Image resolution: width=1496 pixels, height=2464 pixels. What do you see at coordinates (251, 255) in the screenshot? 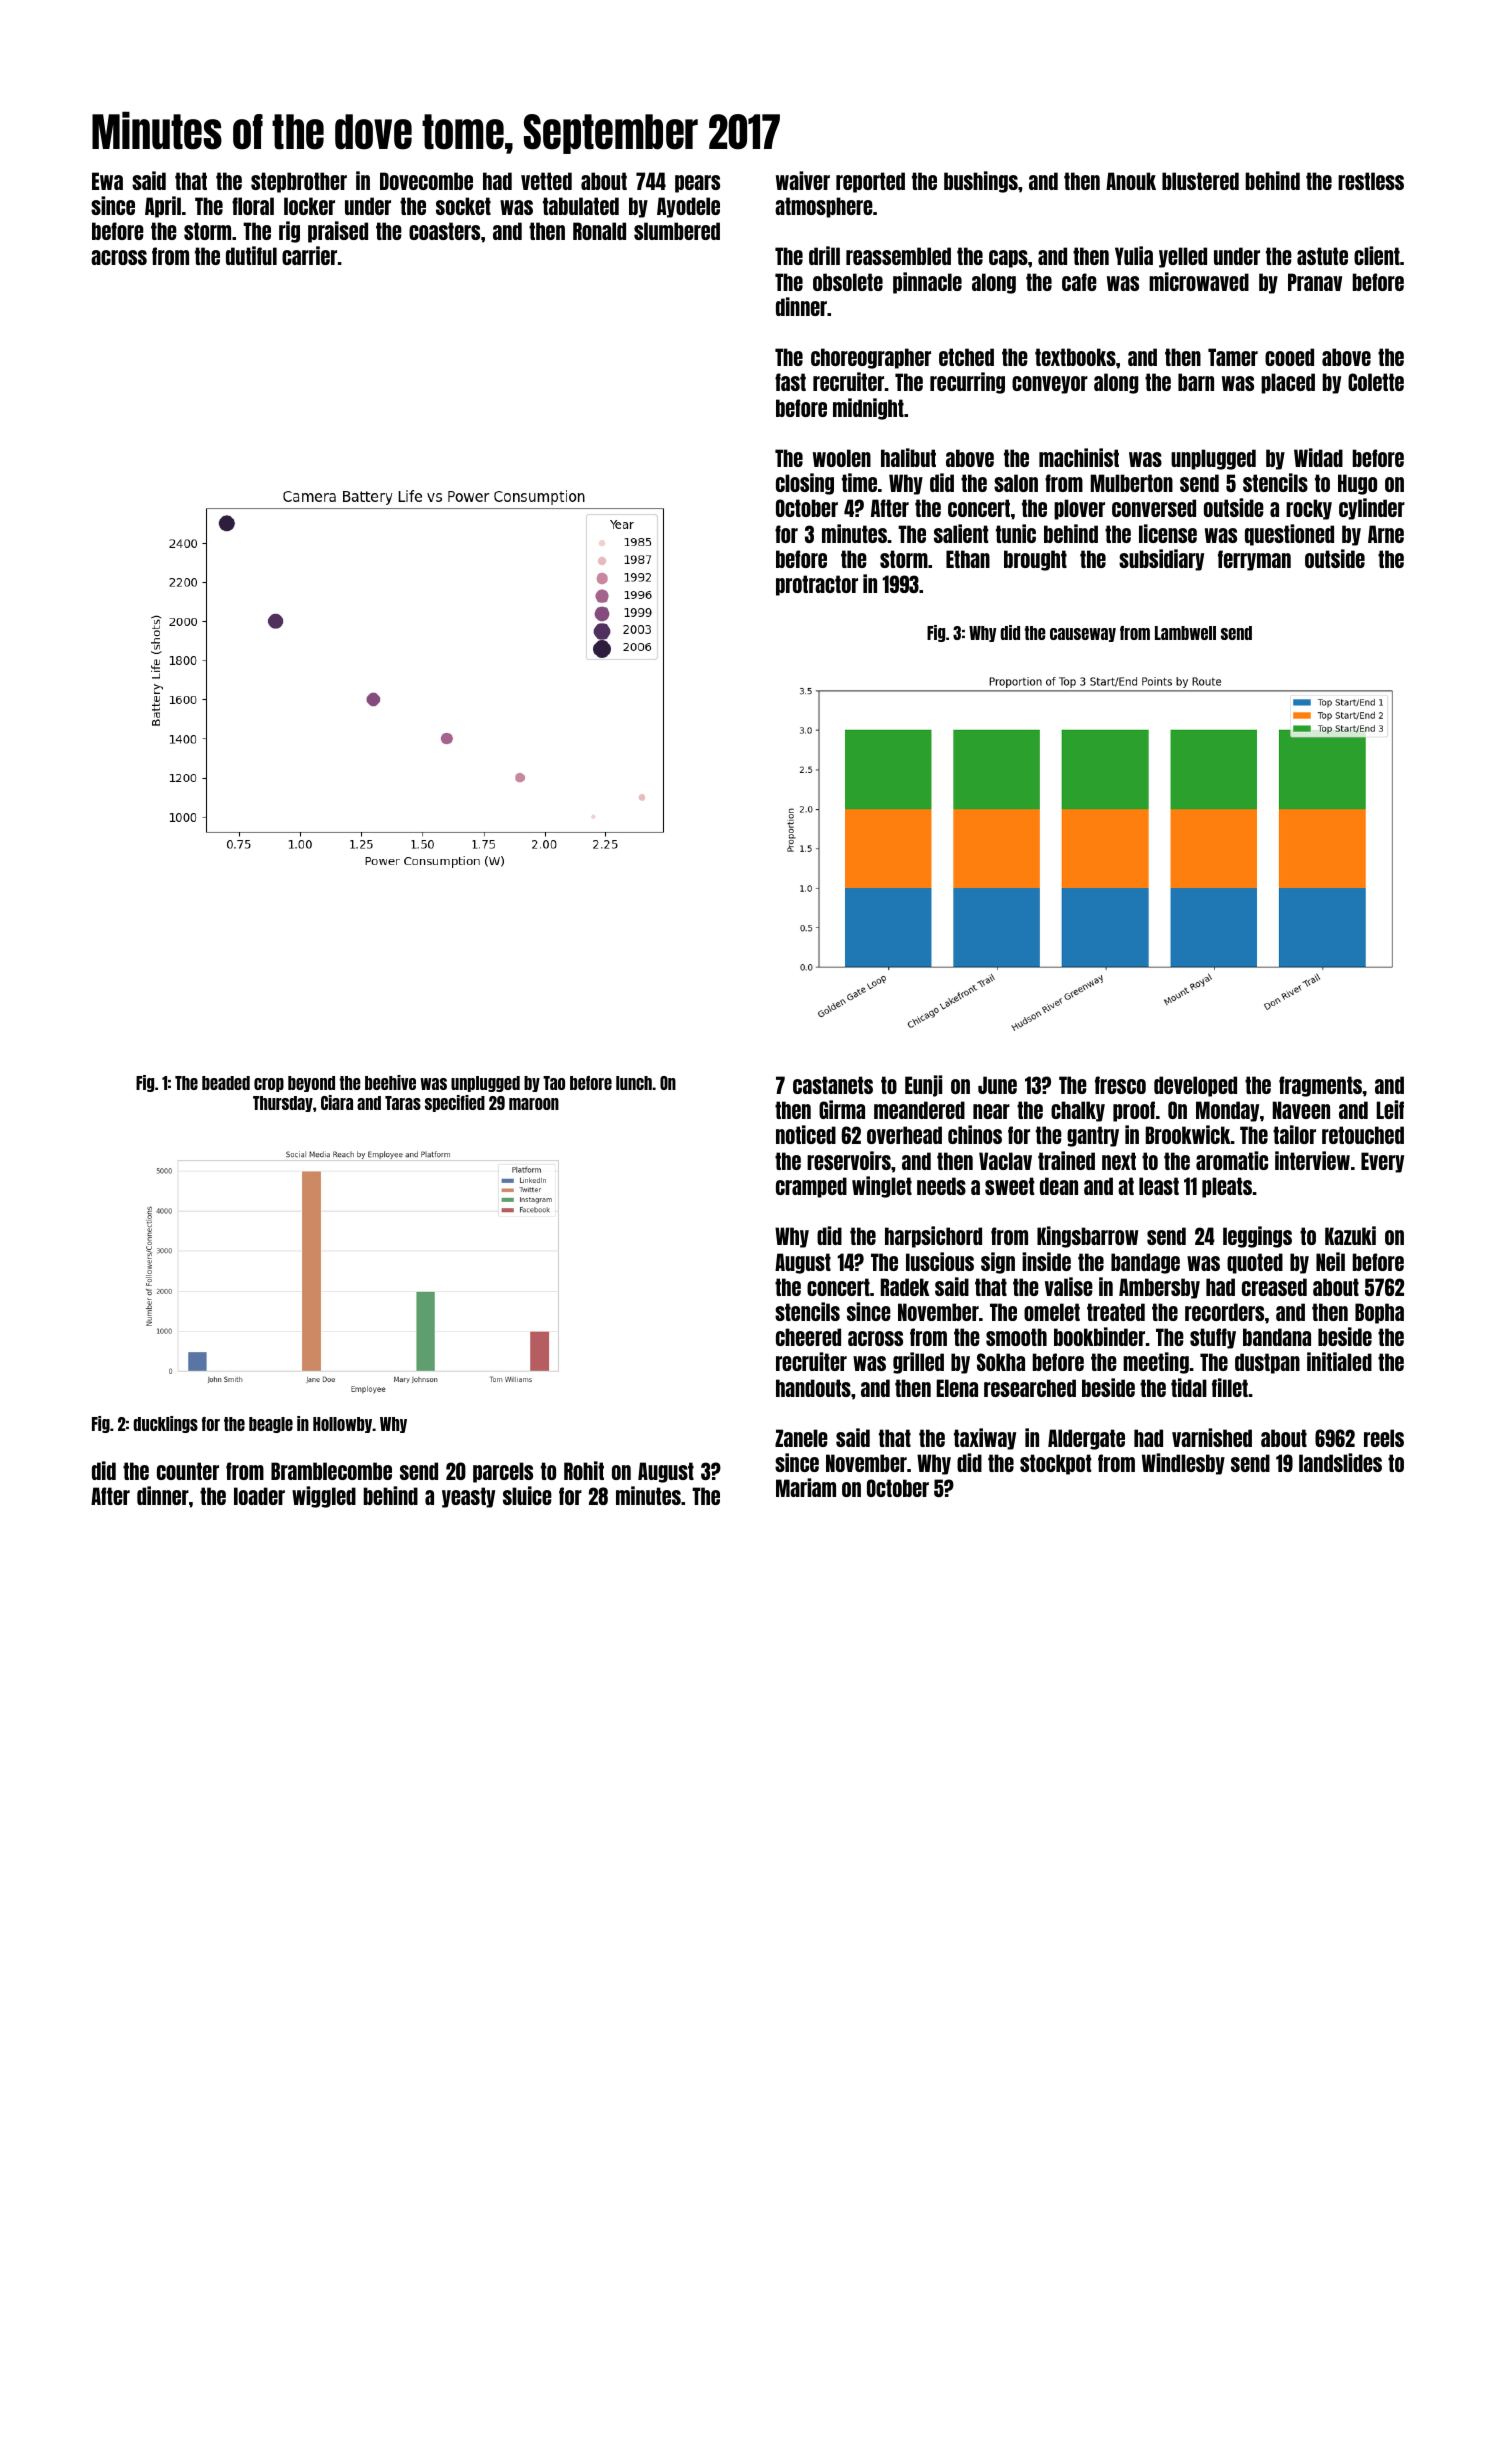
I see `dutiful` at bounding box center [251, 255].
